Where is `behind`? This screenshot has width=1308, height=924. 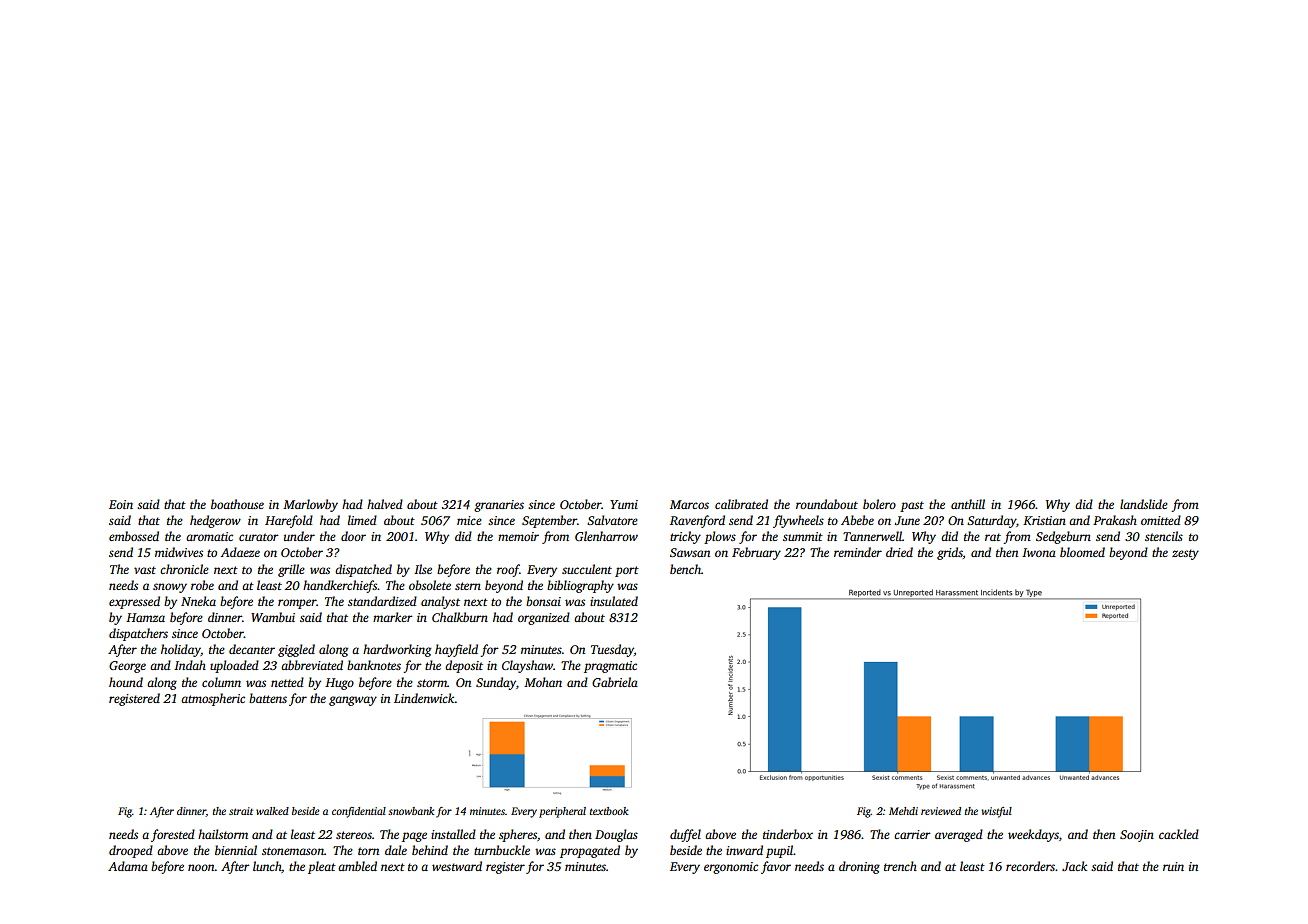
behind is located at coordinates (430, 850).
